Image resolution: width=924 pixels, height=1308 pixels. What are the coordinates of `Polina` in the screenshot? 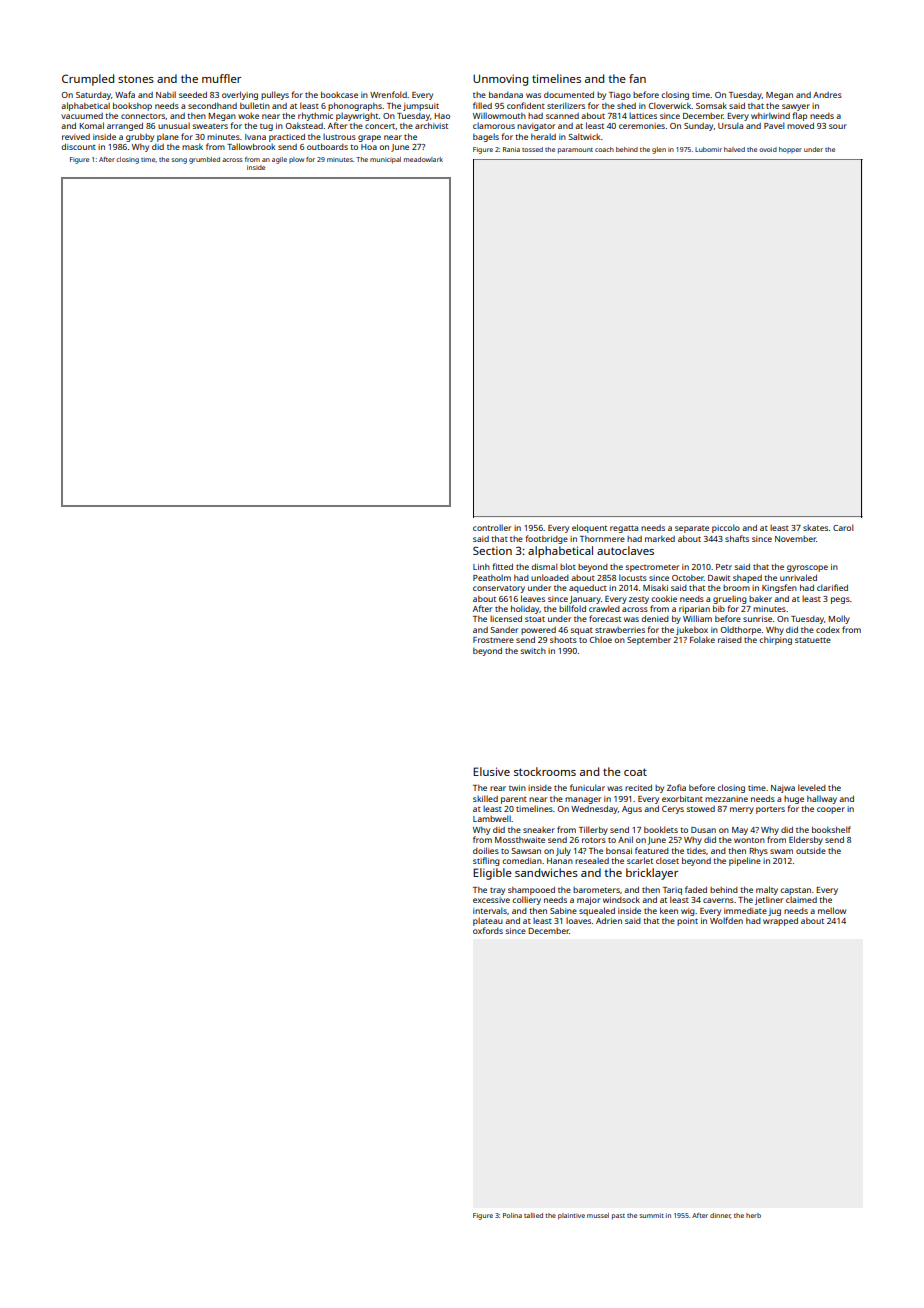 It's located at (512, 1215).
